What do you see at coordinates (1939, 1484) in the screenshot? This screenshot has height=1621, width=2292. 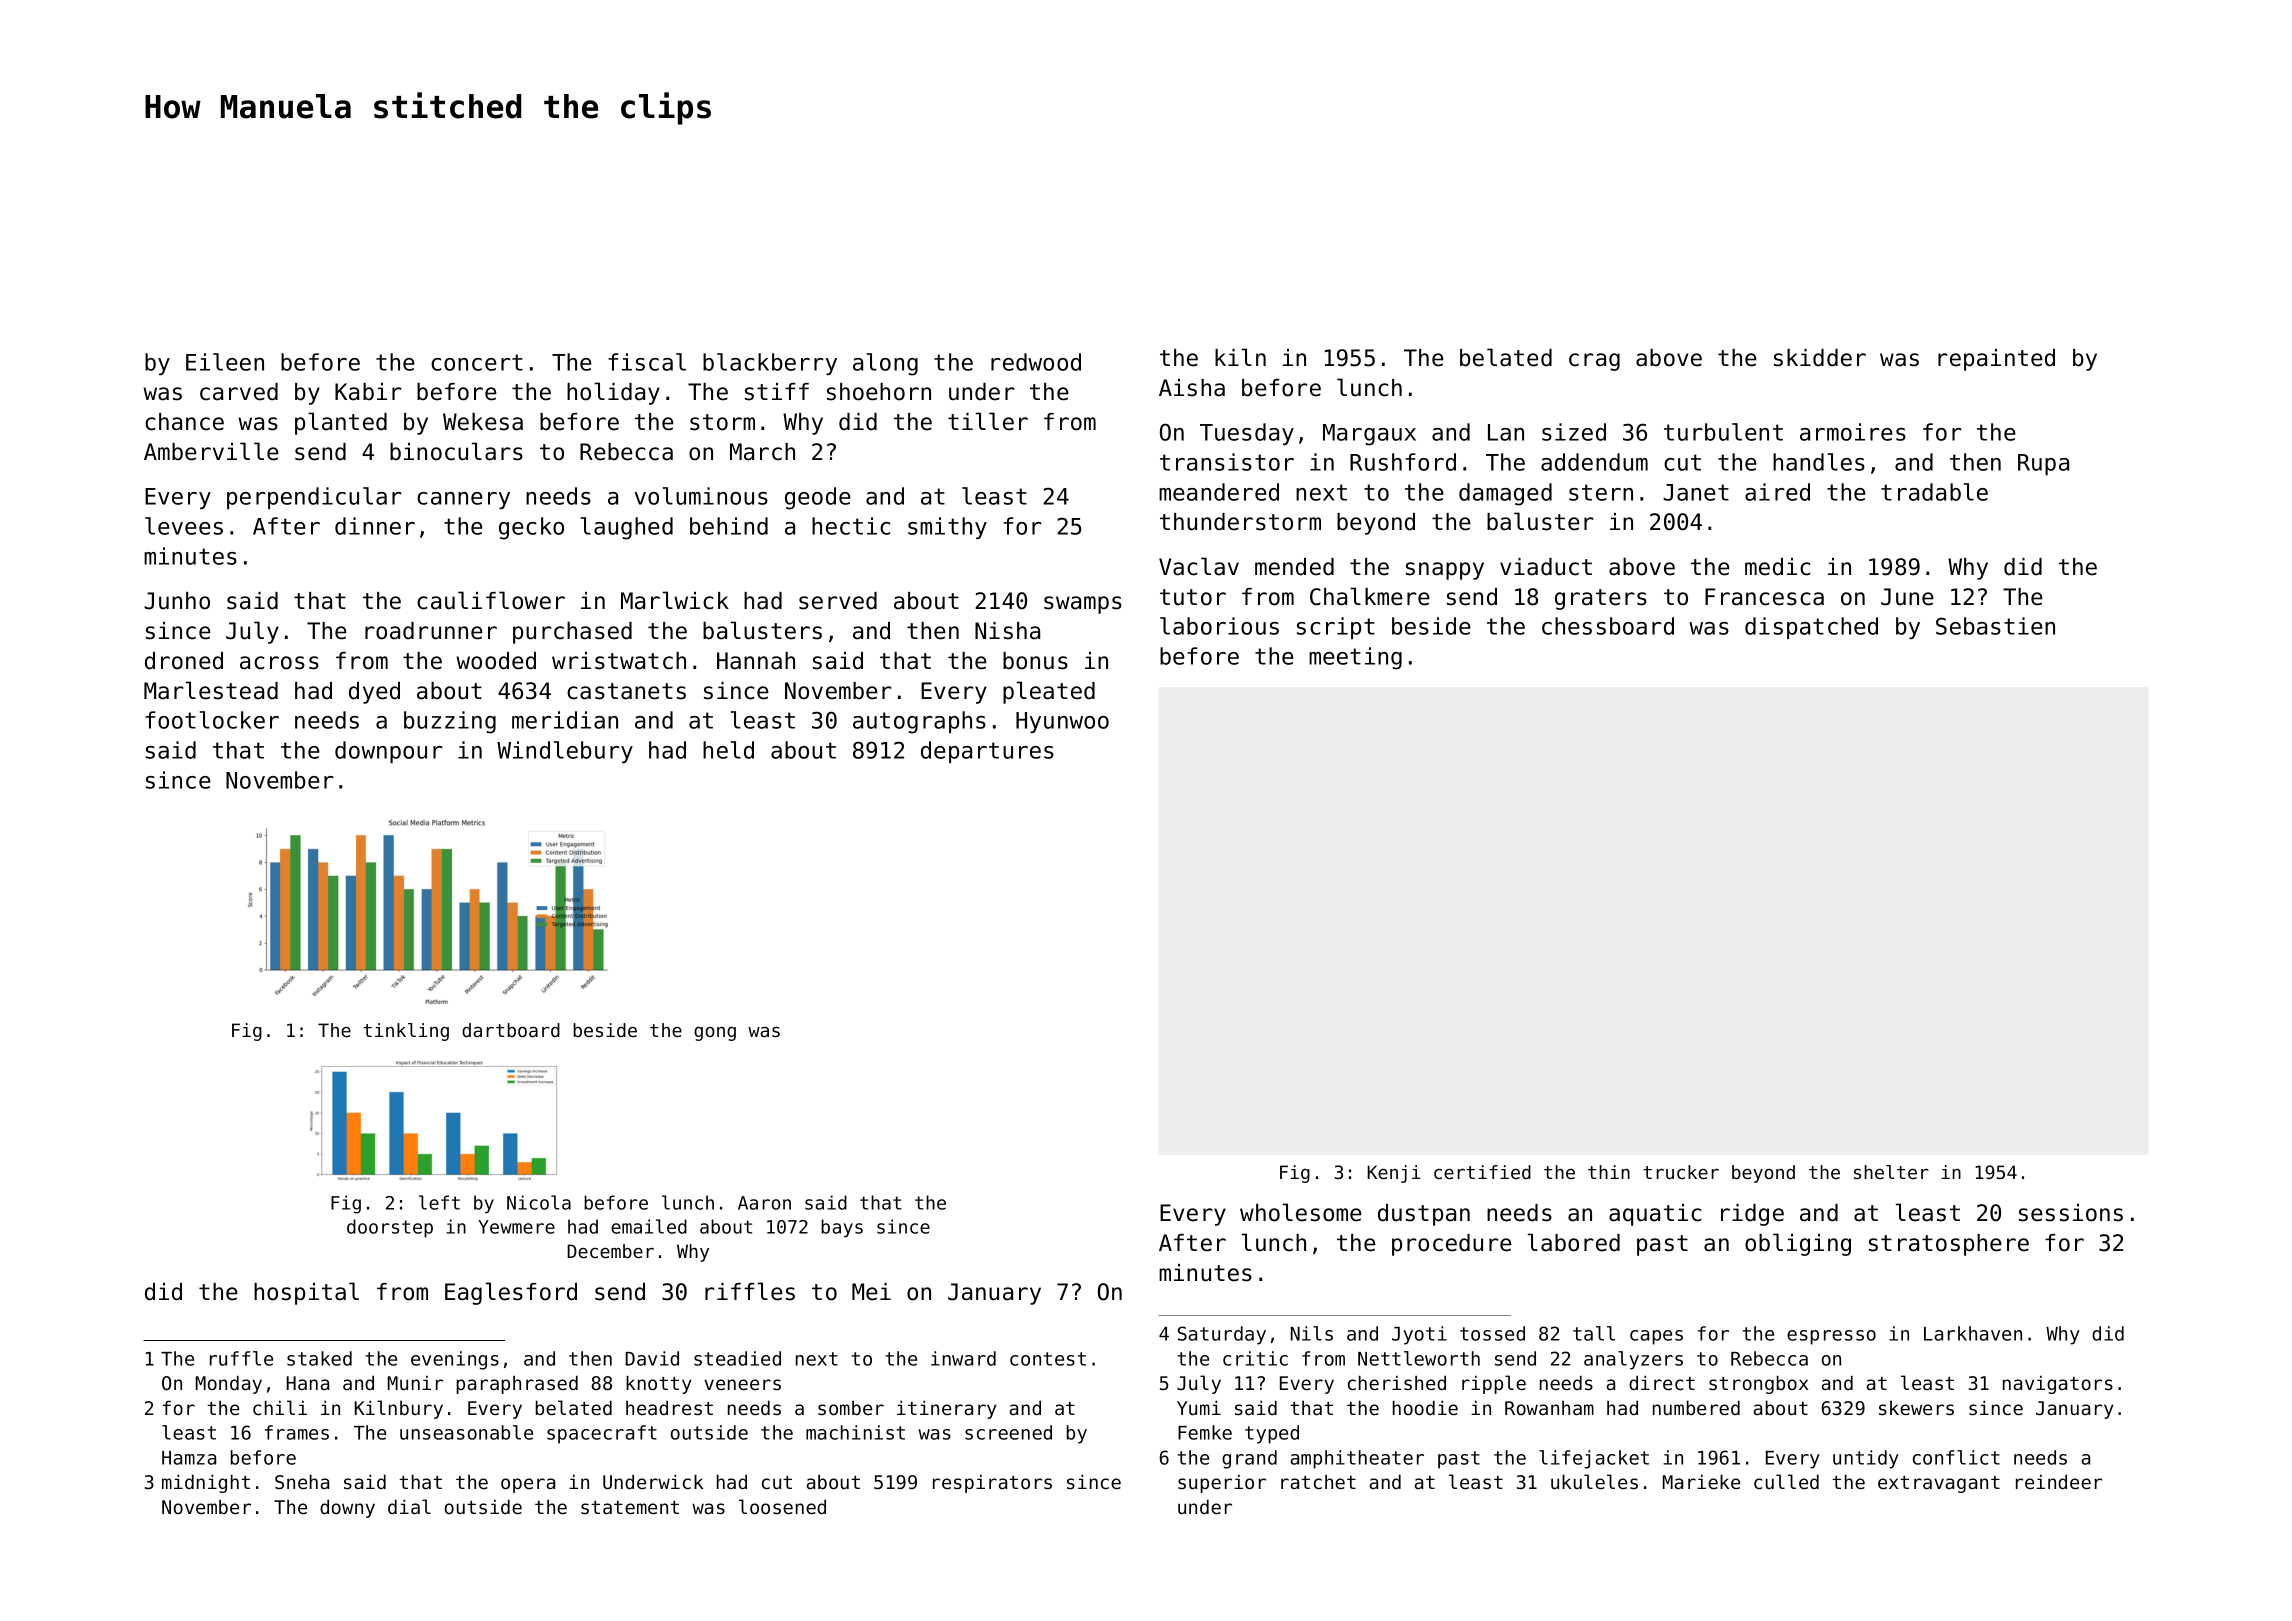 I see `extravagant` at bounding box center [1939, 1484].
